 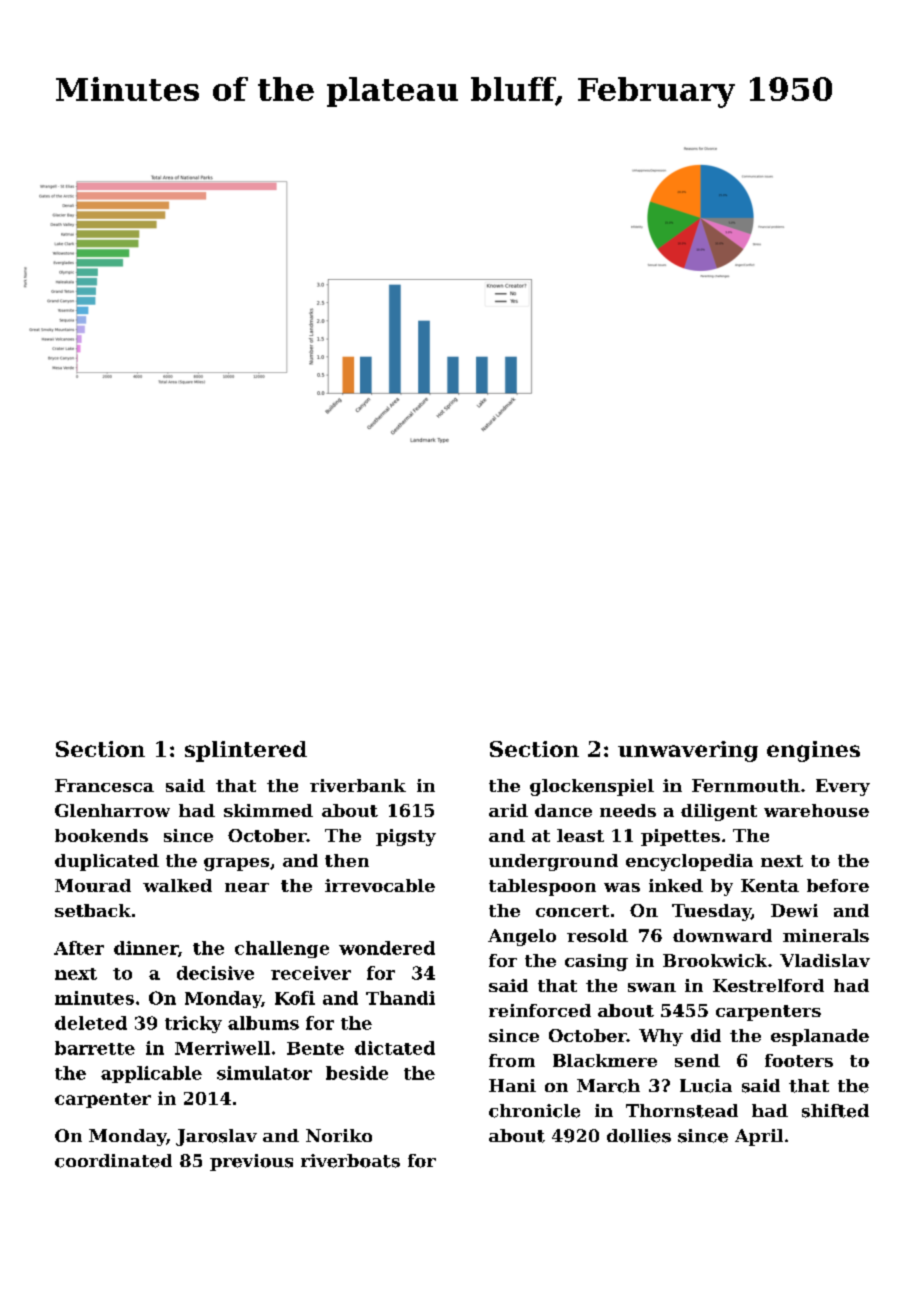 I want to click on warehouse, so click(x=816, y=810).
